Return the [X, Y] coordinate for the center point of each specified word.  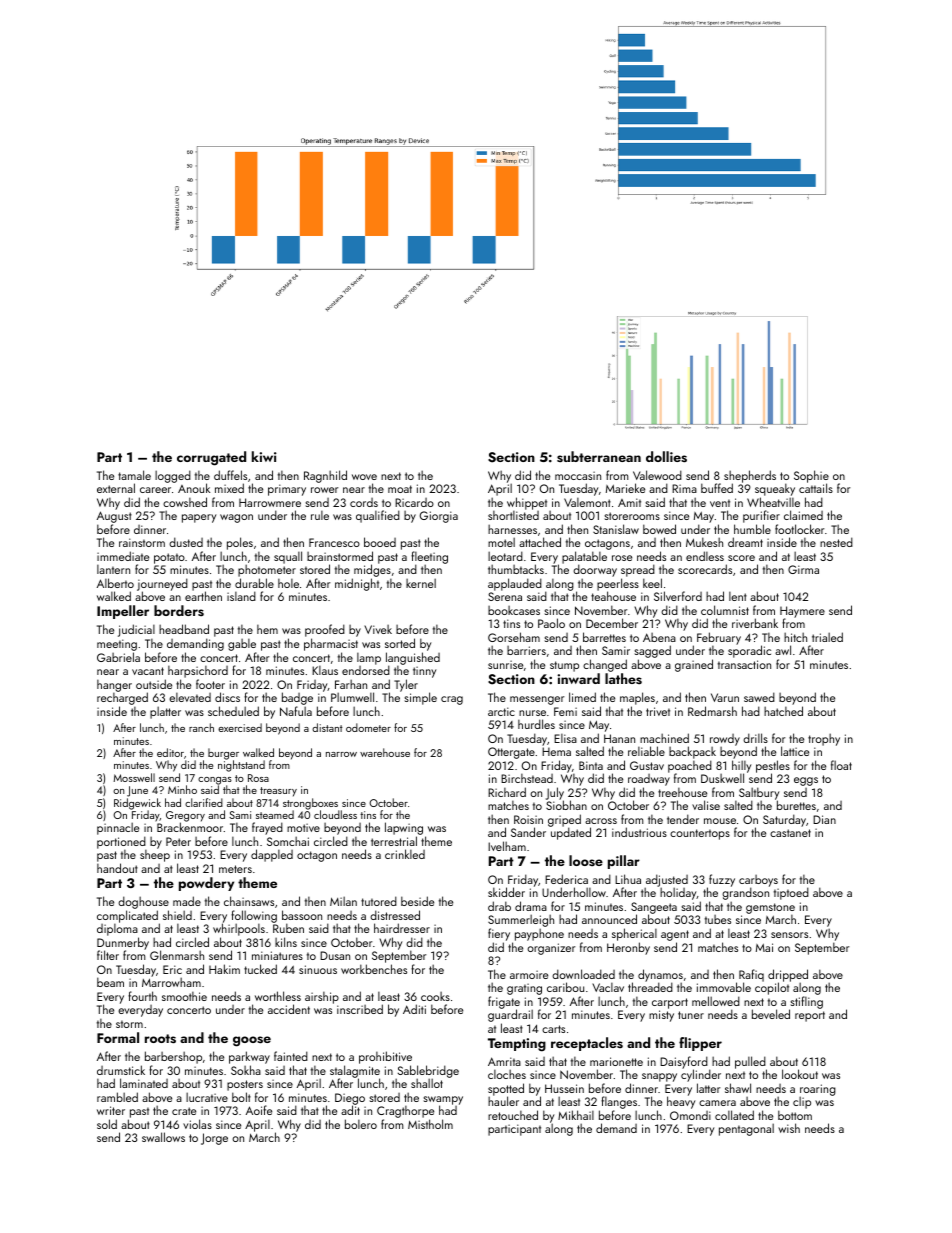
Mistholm [430, 1124]
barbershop [173, 1057]
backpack [692, 752]
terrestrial [394, 841]
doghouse [143, 902]
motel [501, 542]
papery [199, 518]
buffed [717, 488]
